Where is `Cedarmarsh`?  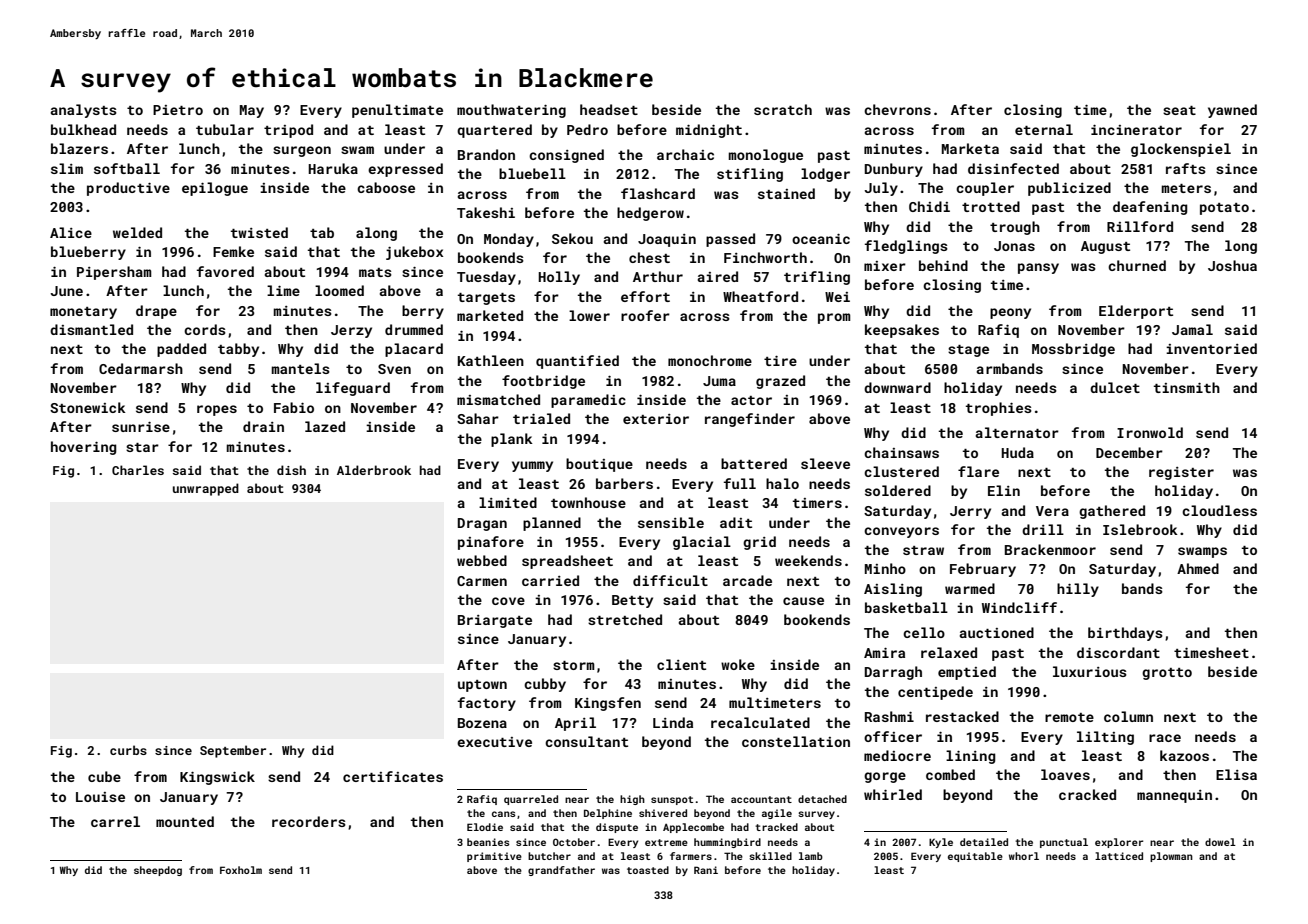
Cedarmarsh is located at coordinates (141, 368).
